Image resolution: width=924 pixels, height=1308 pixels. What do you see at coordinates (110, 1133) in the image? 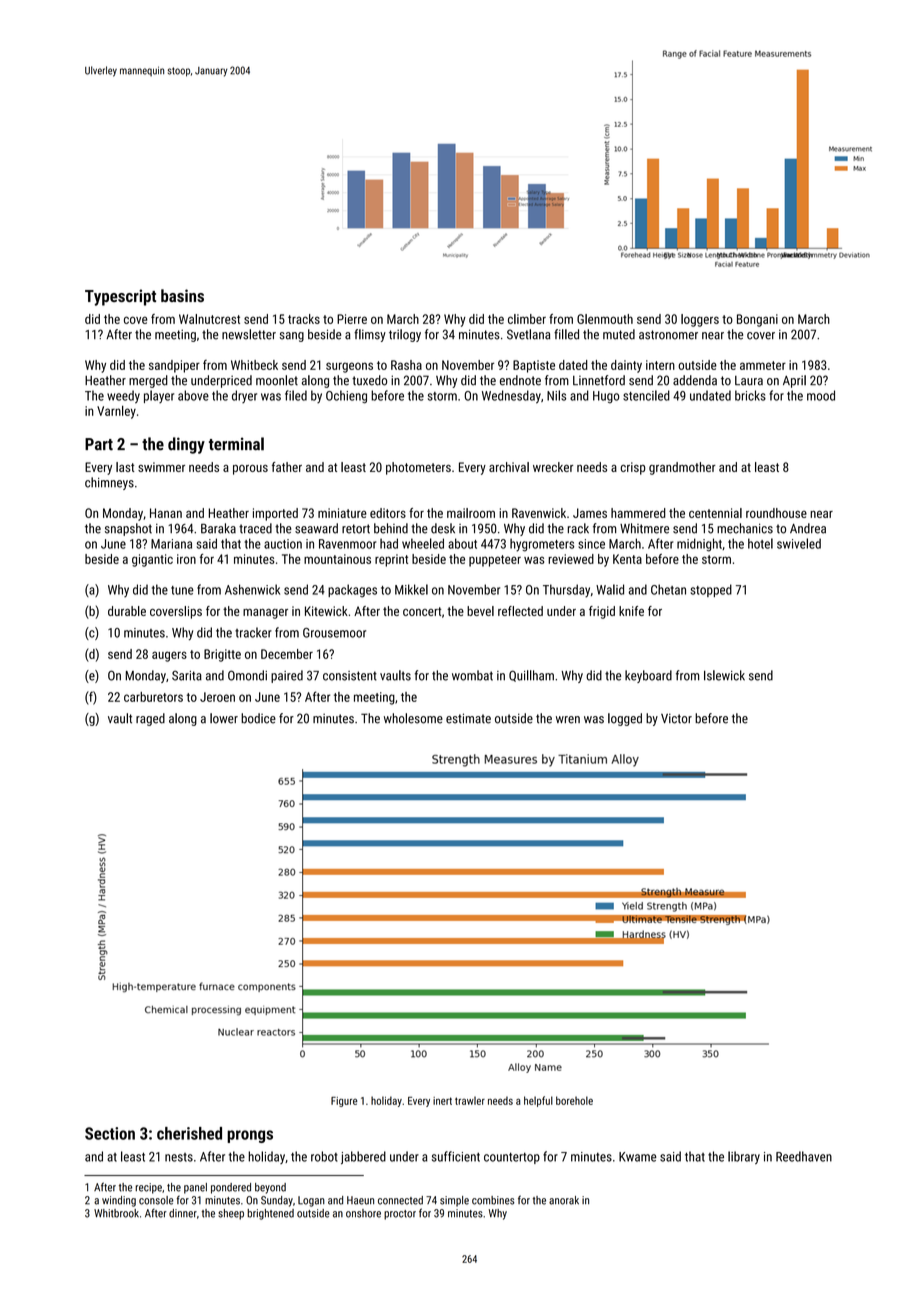
I see `Section` at bounding box center [110, 1133].
